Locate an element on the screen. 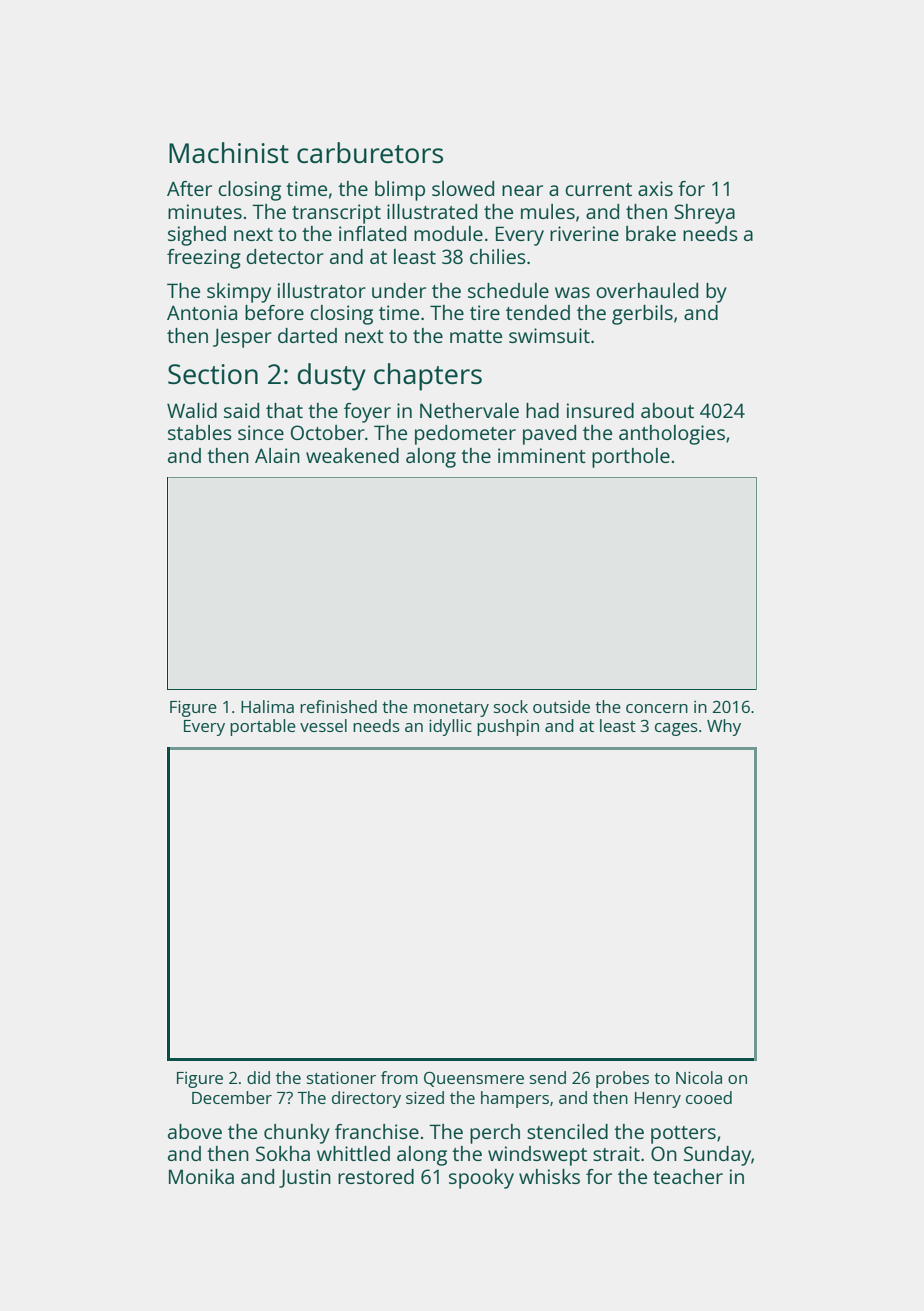 This screenshot has height=1311, width=924. monetary is located at coordinates (451, 709).
